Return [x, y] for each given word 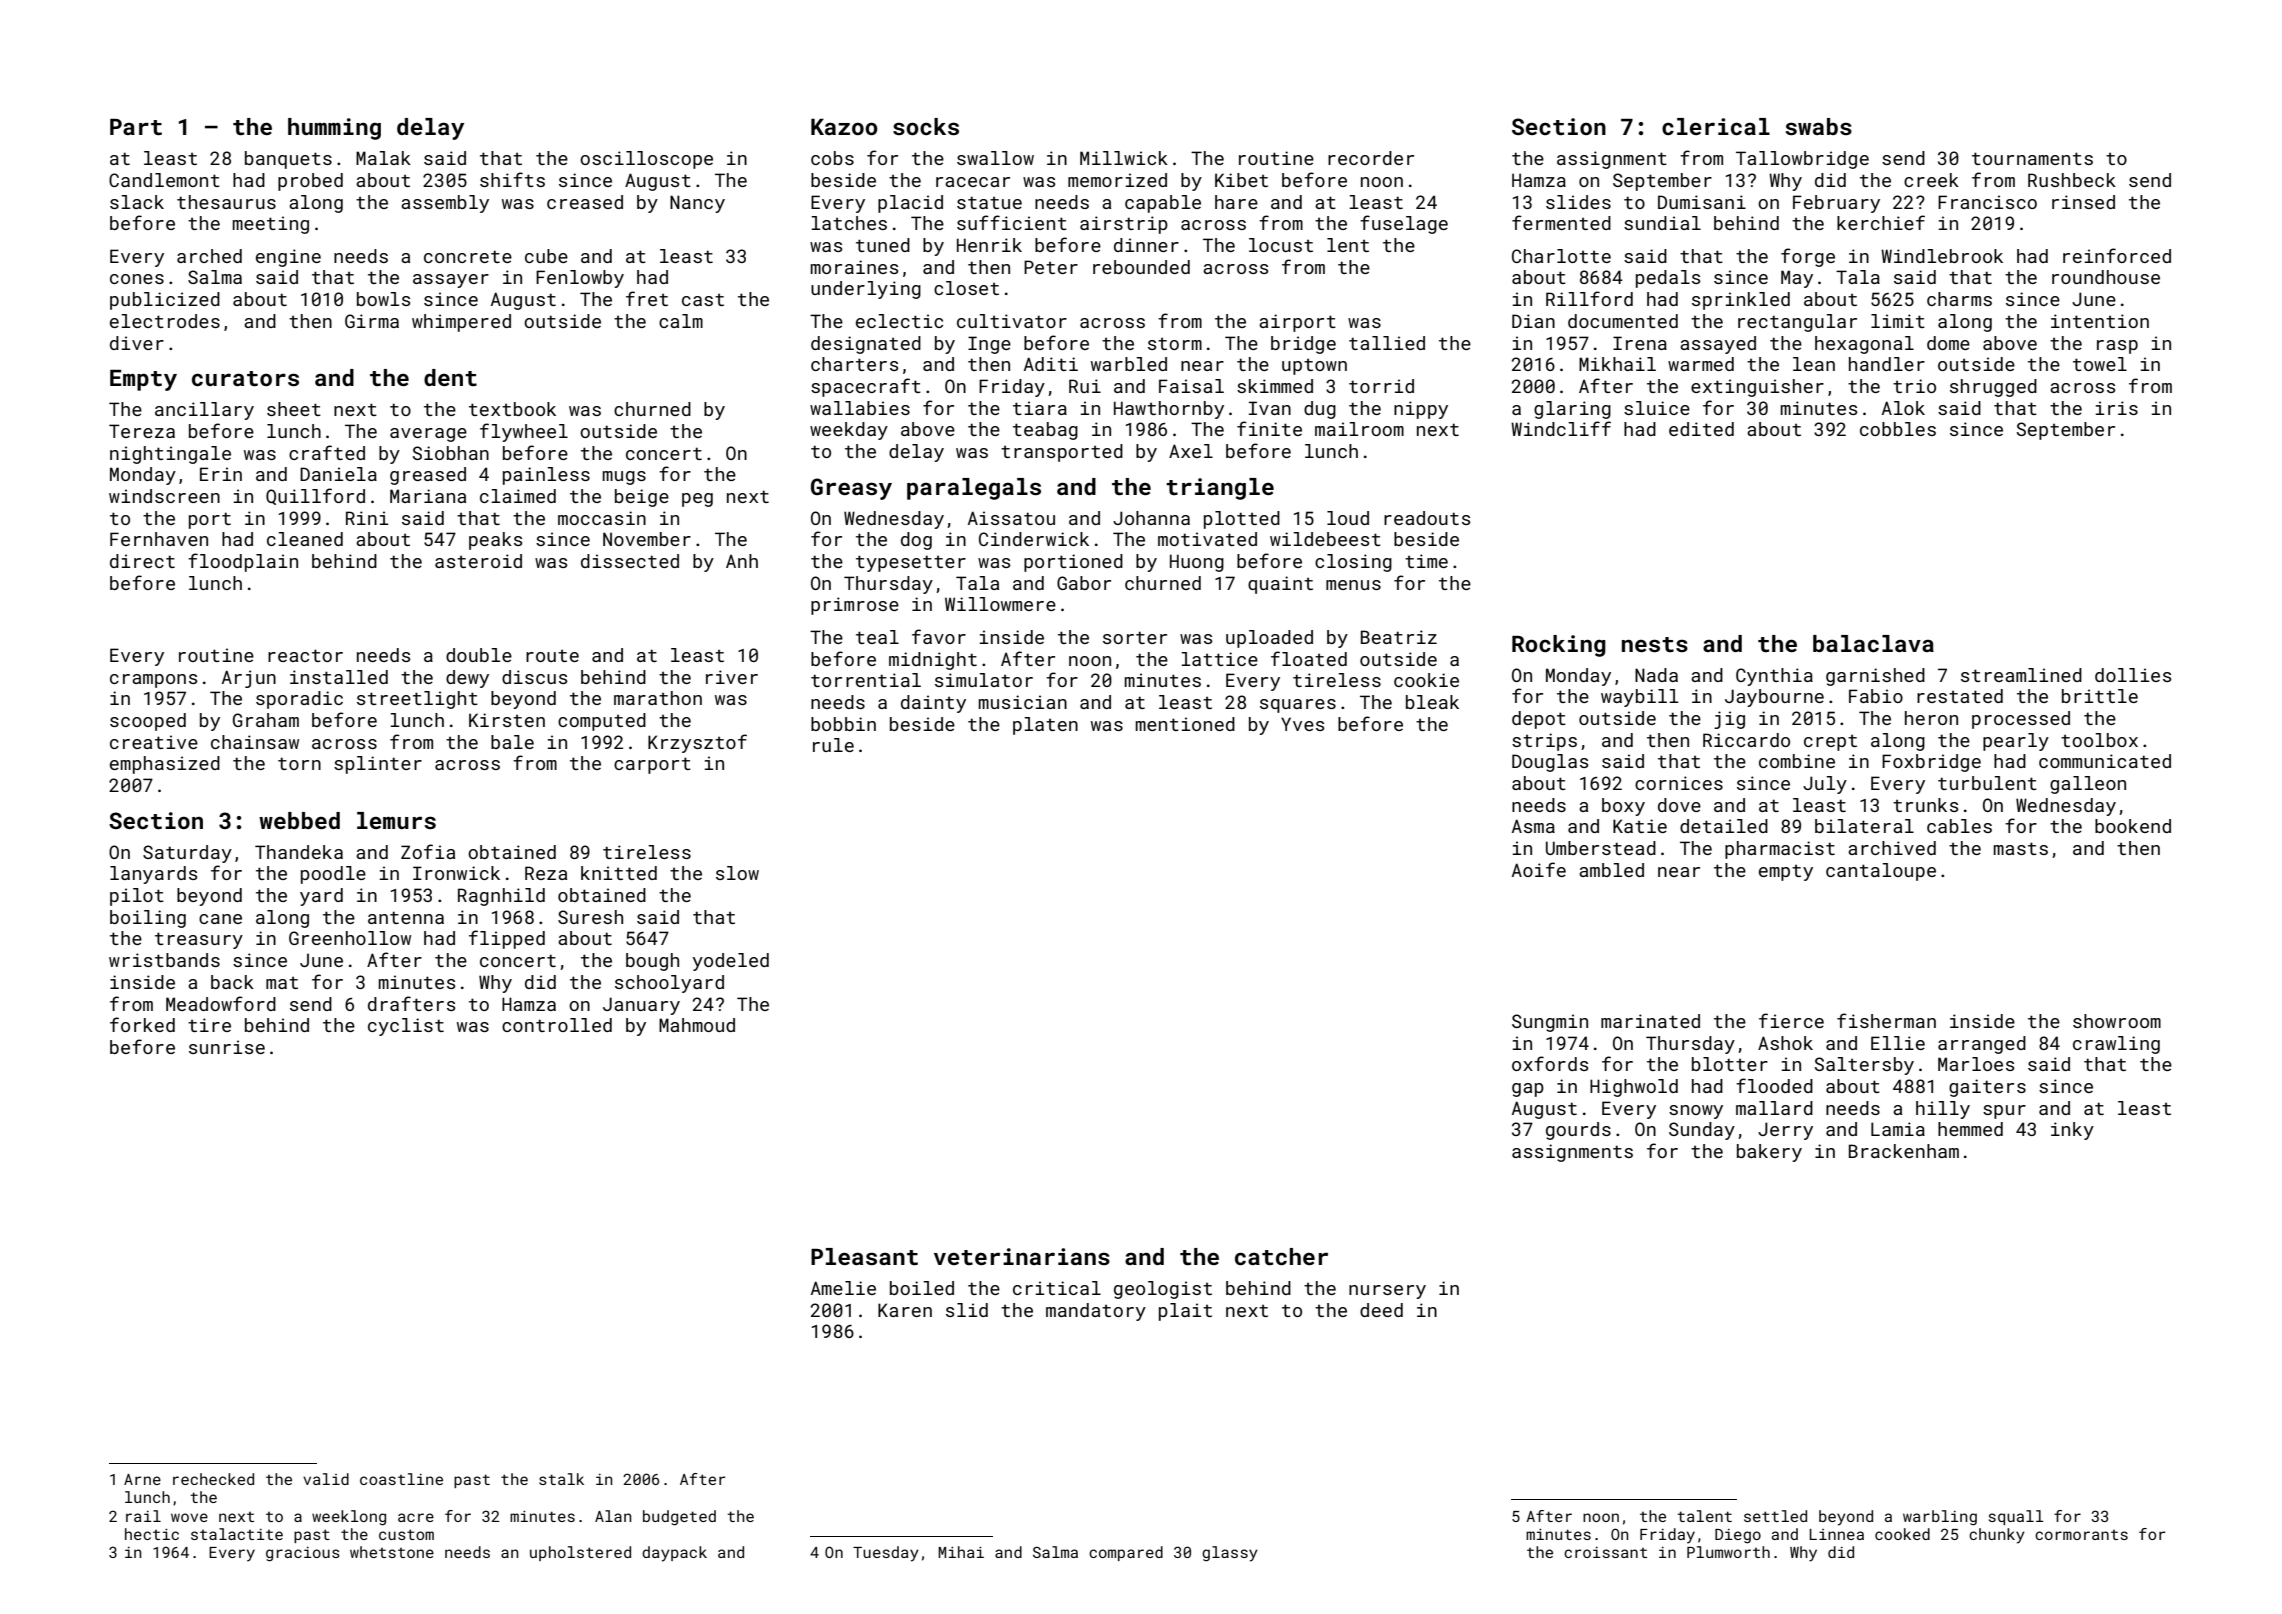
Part [136, 127]
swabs [1818, 126]
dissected [630, 561]
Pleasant [864, 1256]
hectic [152, 1534]
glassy [1230, 1554]
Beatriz [1399, 637]
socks [926, 126]
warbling [1940, 1518]
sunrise [227, 1047]
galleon [2088, 785]
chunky [1997, 1536]
